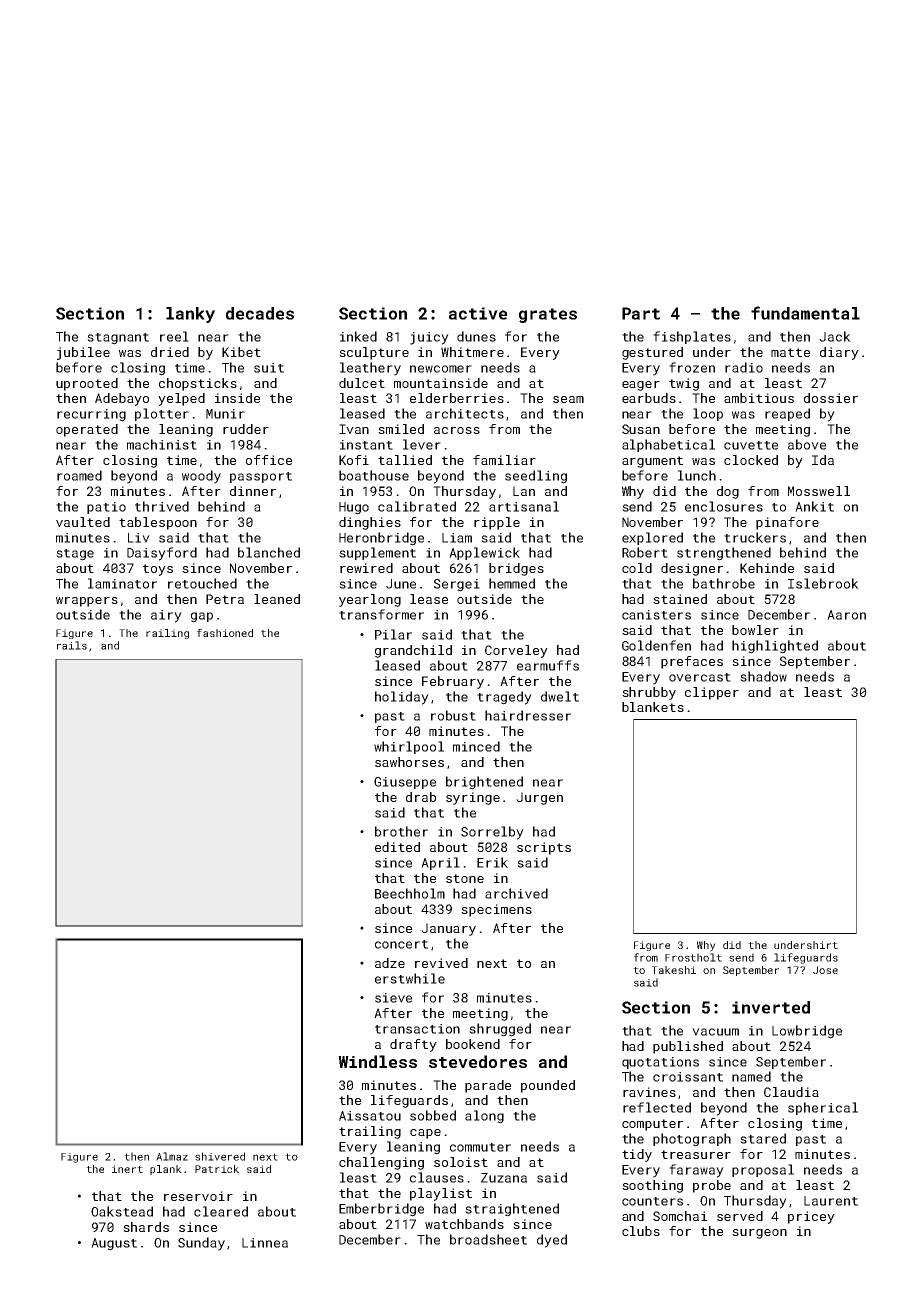 This screenshot has width=924, height=1308. Describe the element at coordinates (265, 1243) in the screenshot. I see `Linnea` at that location.
